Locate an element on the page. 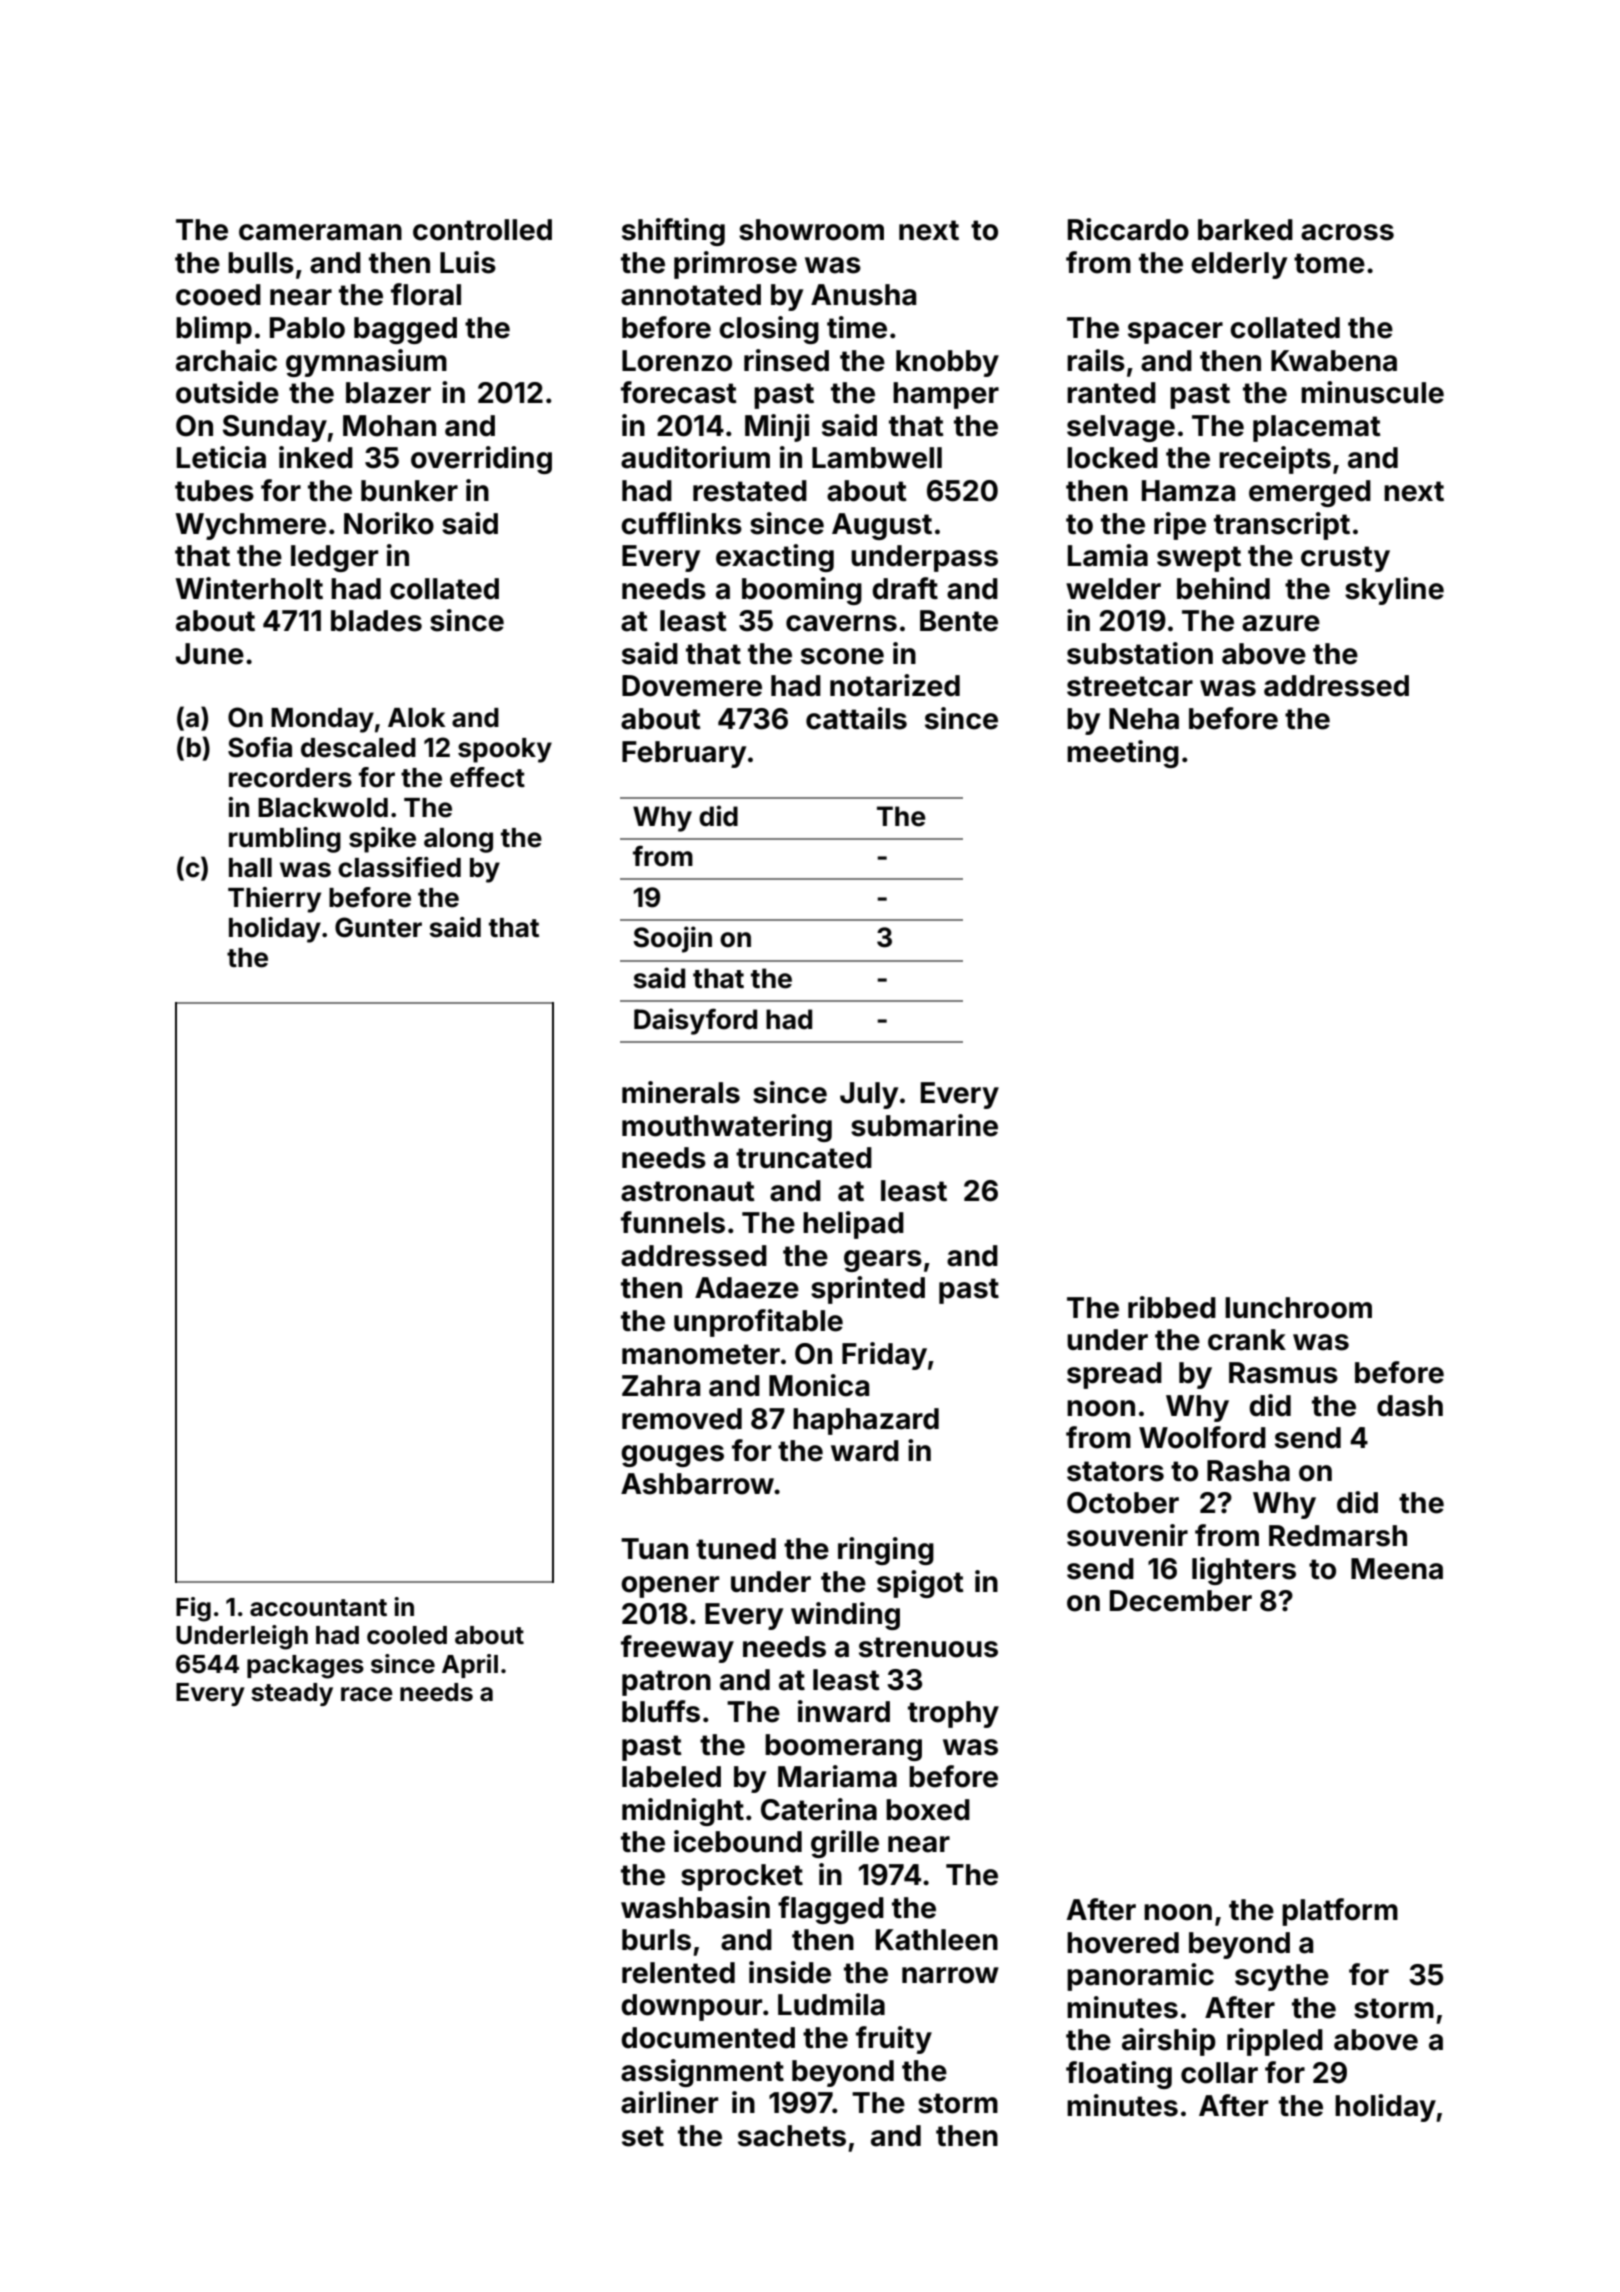 This image has width=1620, height=2292. submarine is located at coordinates (924, 1125).
